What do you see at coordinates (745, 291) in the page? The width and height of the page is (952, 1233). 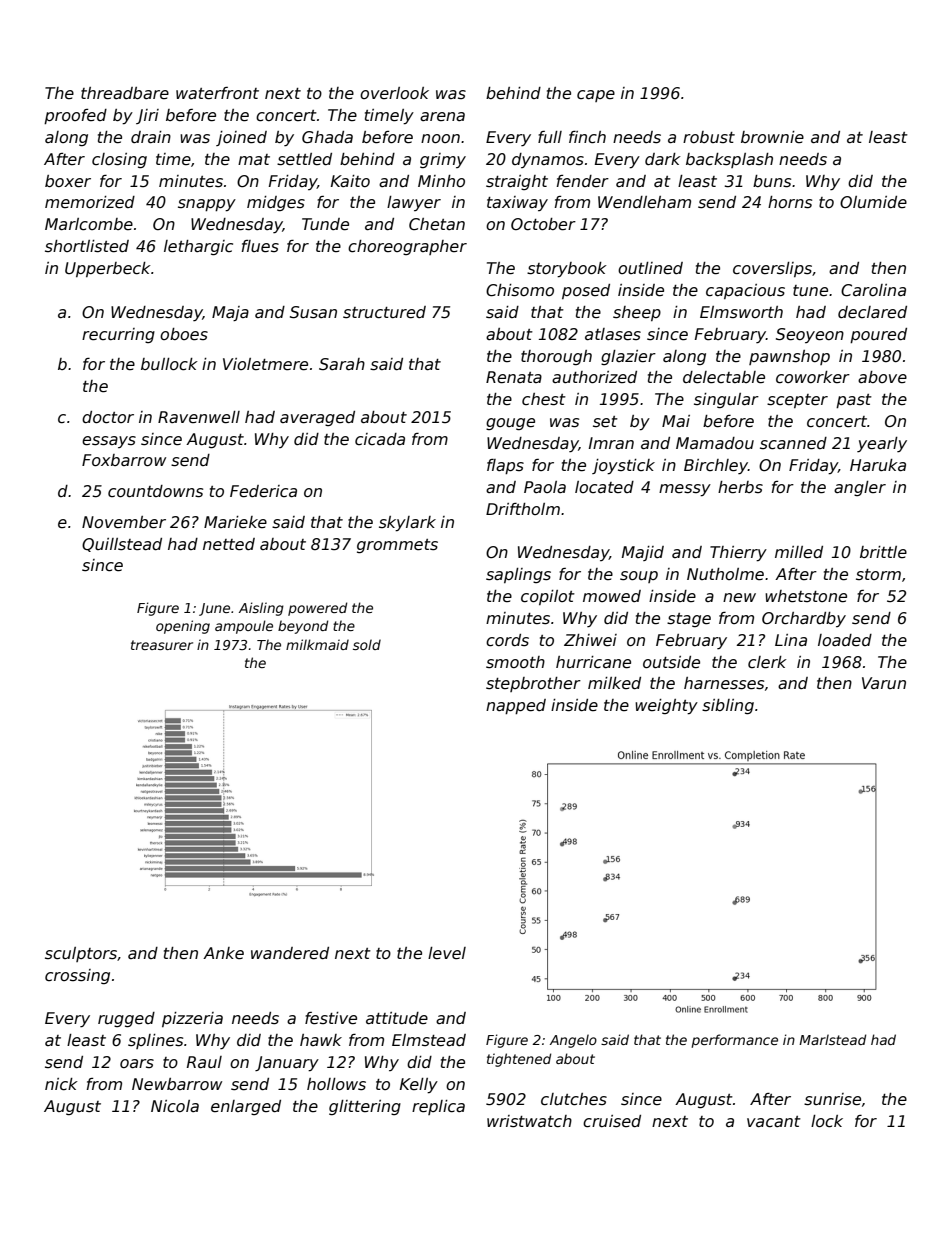 I see `capacious` at bounding box center [745, 291].
